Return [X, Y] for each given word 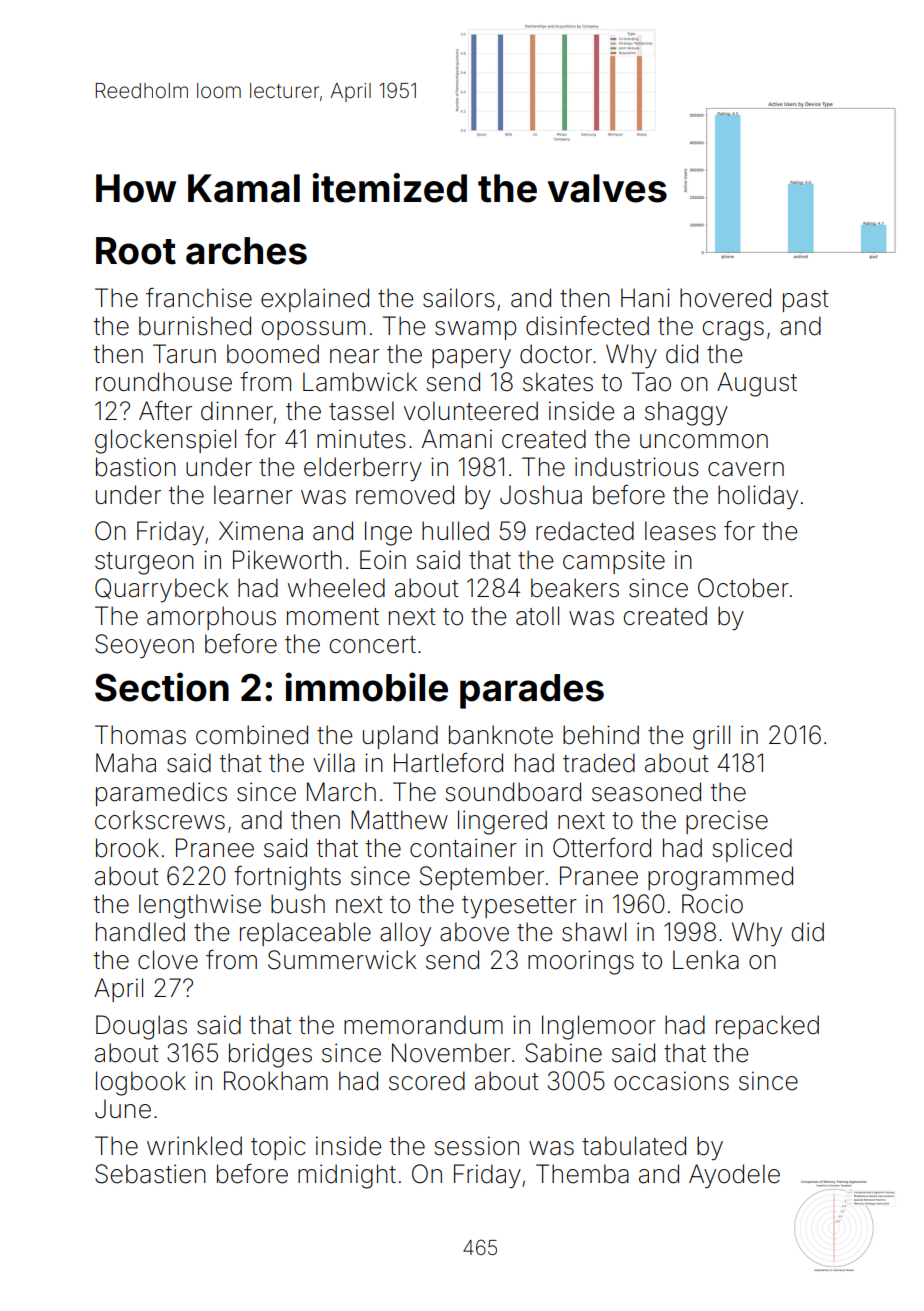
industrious [637, 467]
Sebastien [150, 1174]
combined [252, 735]
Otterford [602, 848]
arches [246, 251]
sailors [459, 298]
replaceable [305, 934]
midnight [347, 1176]
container [463, 848]
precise [727, 822]
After [165, 411]
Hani [645, 298]
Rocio [712, 904]
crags [733, 331]
